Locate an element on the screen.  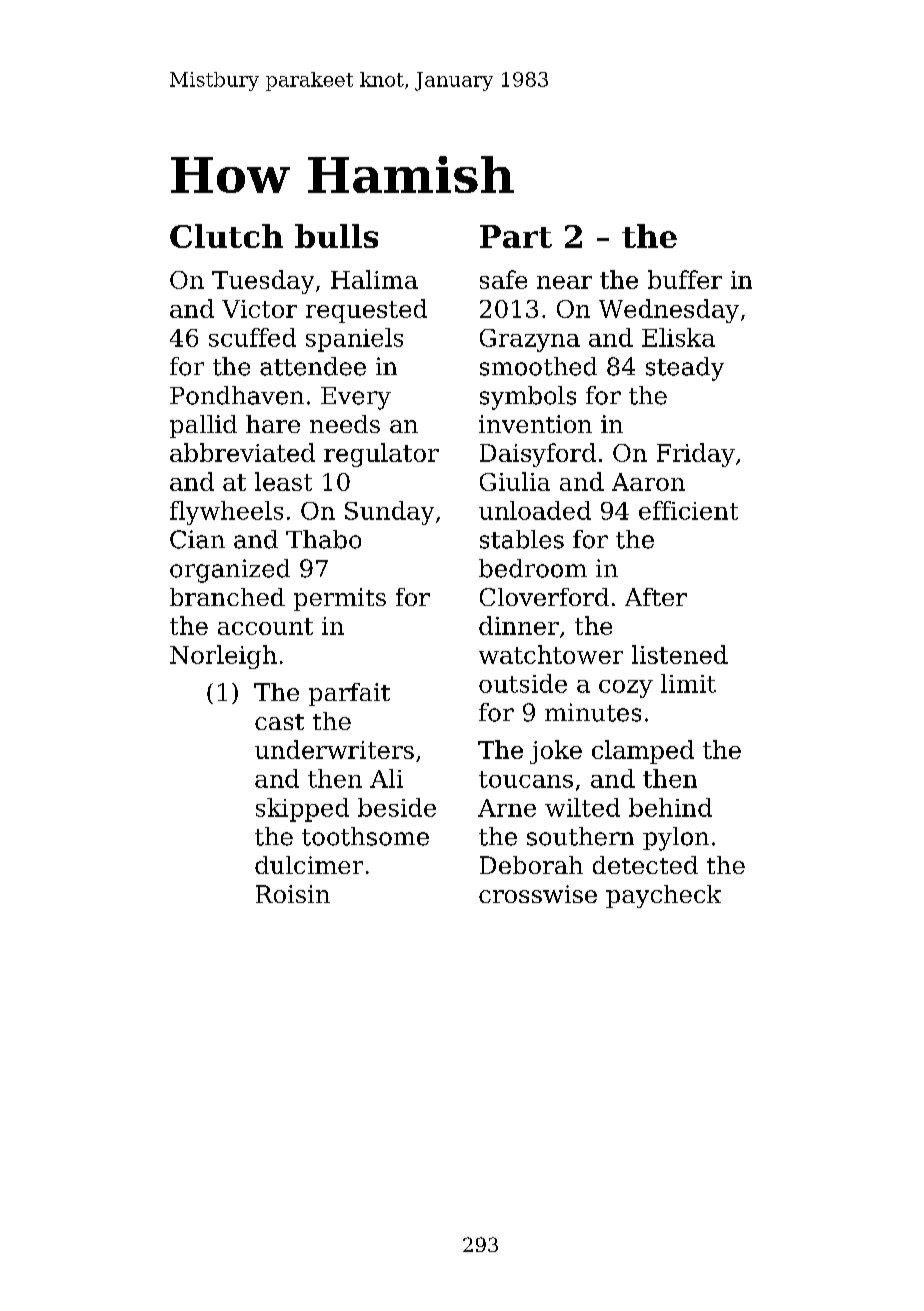
Cian is located at coordinates (197, 539).
